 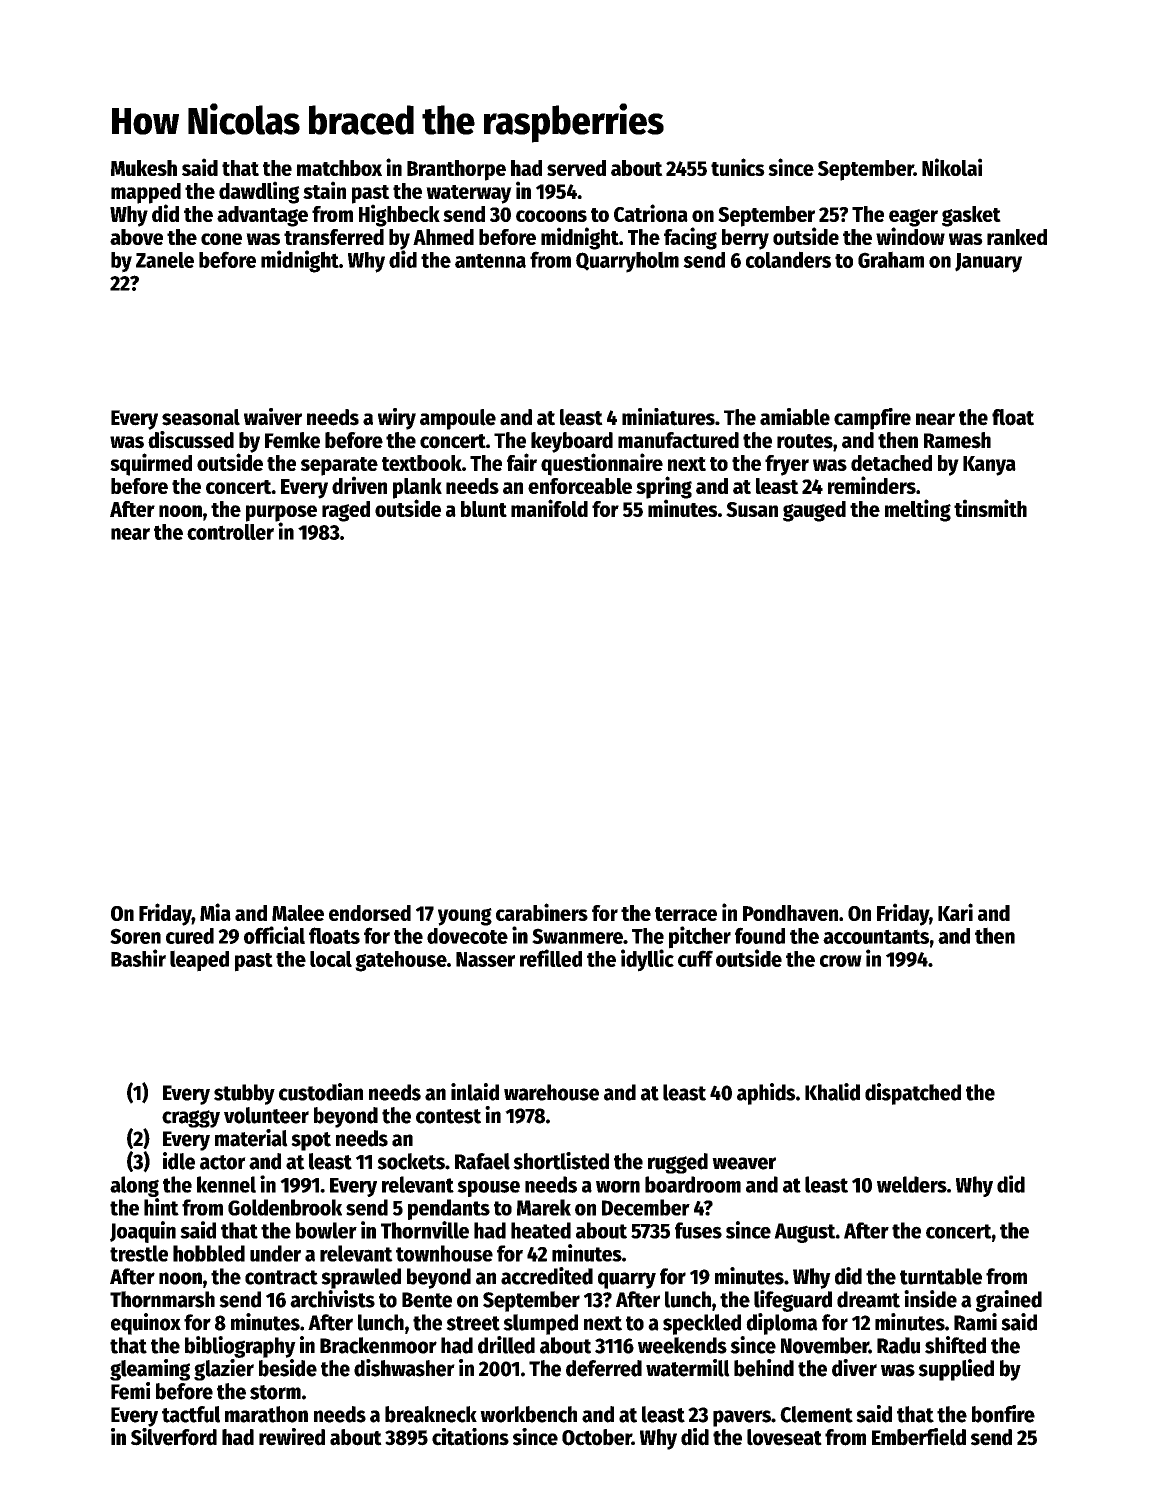 I want to click on Kari, so click(x=955, y=912).
